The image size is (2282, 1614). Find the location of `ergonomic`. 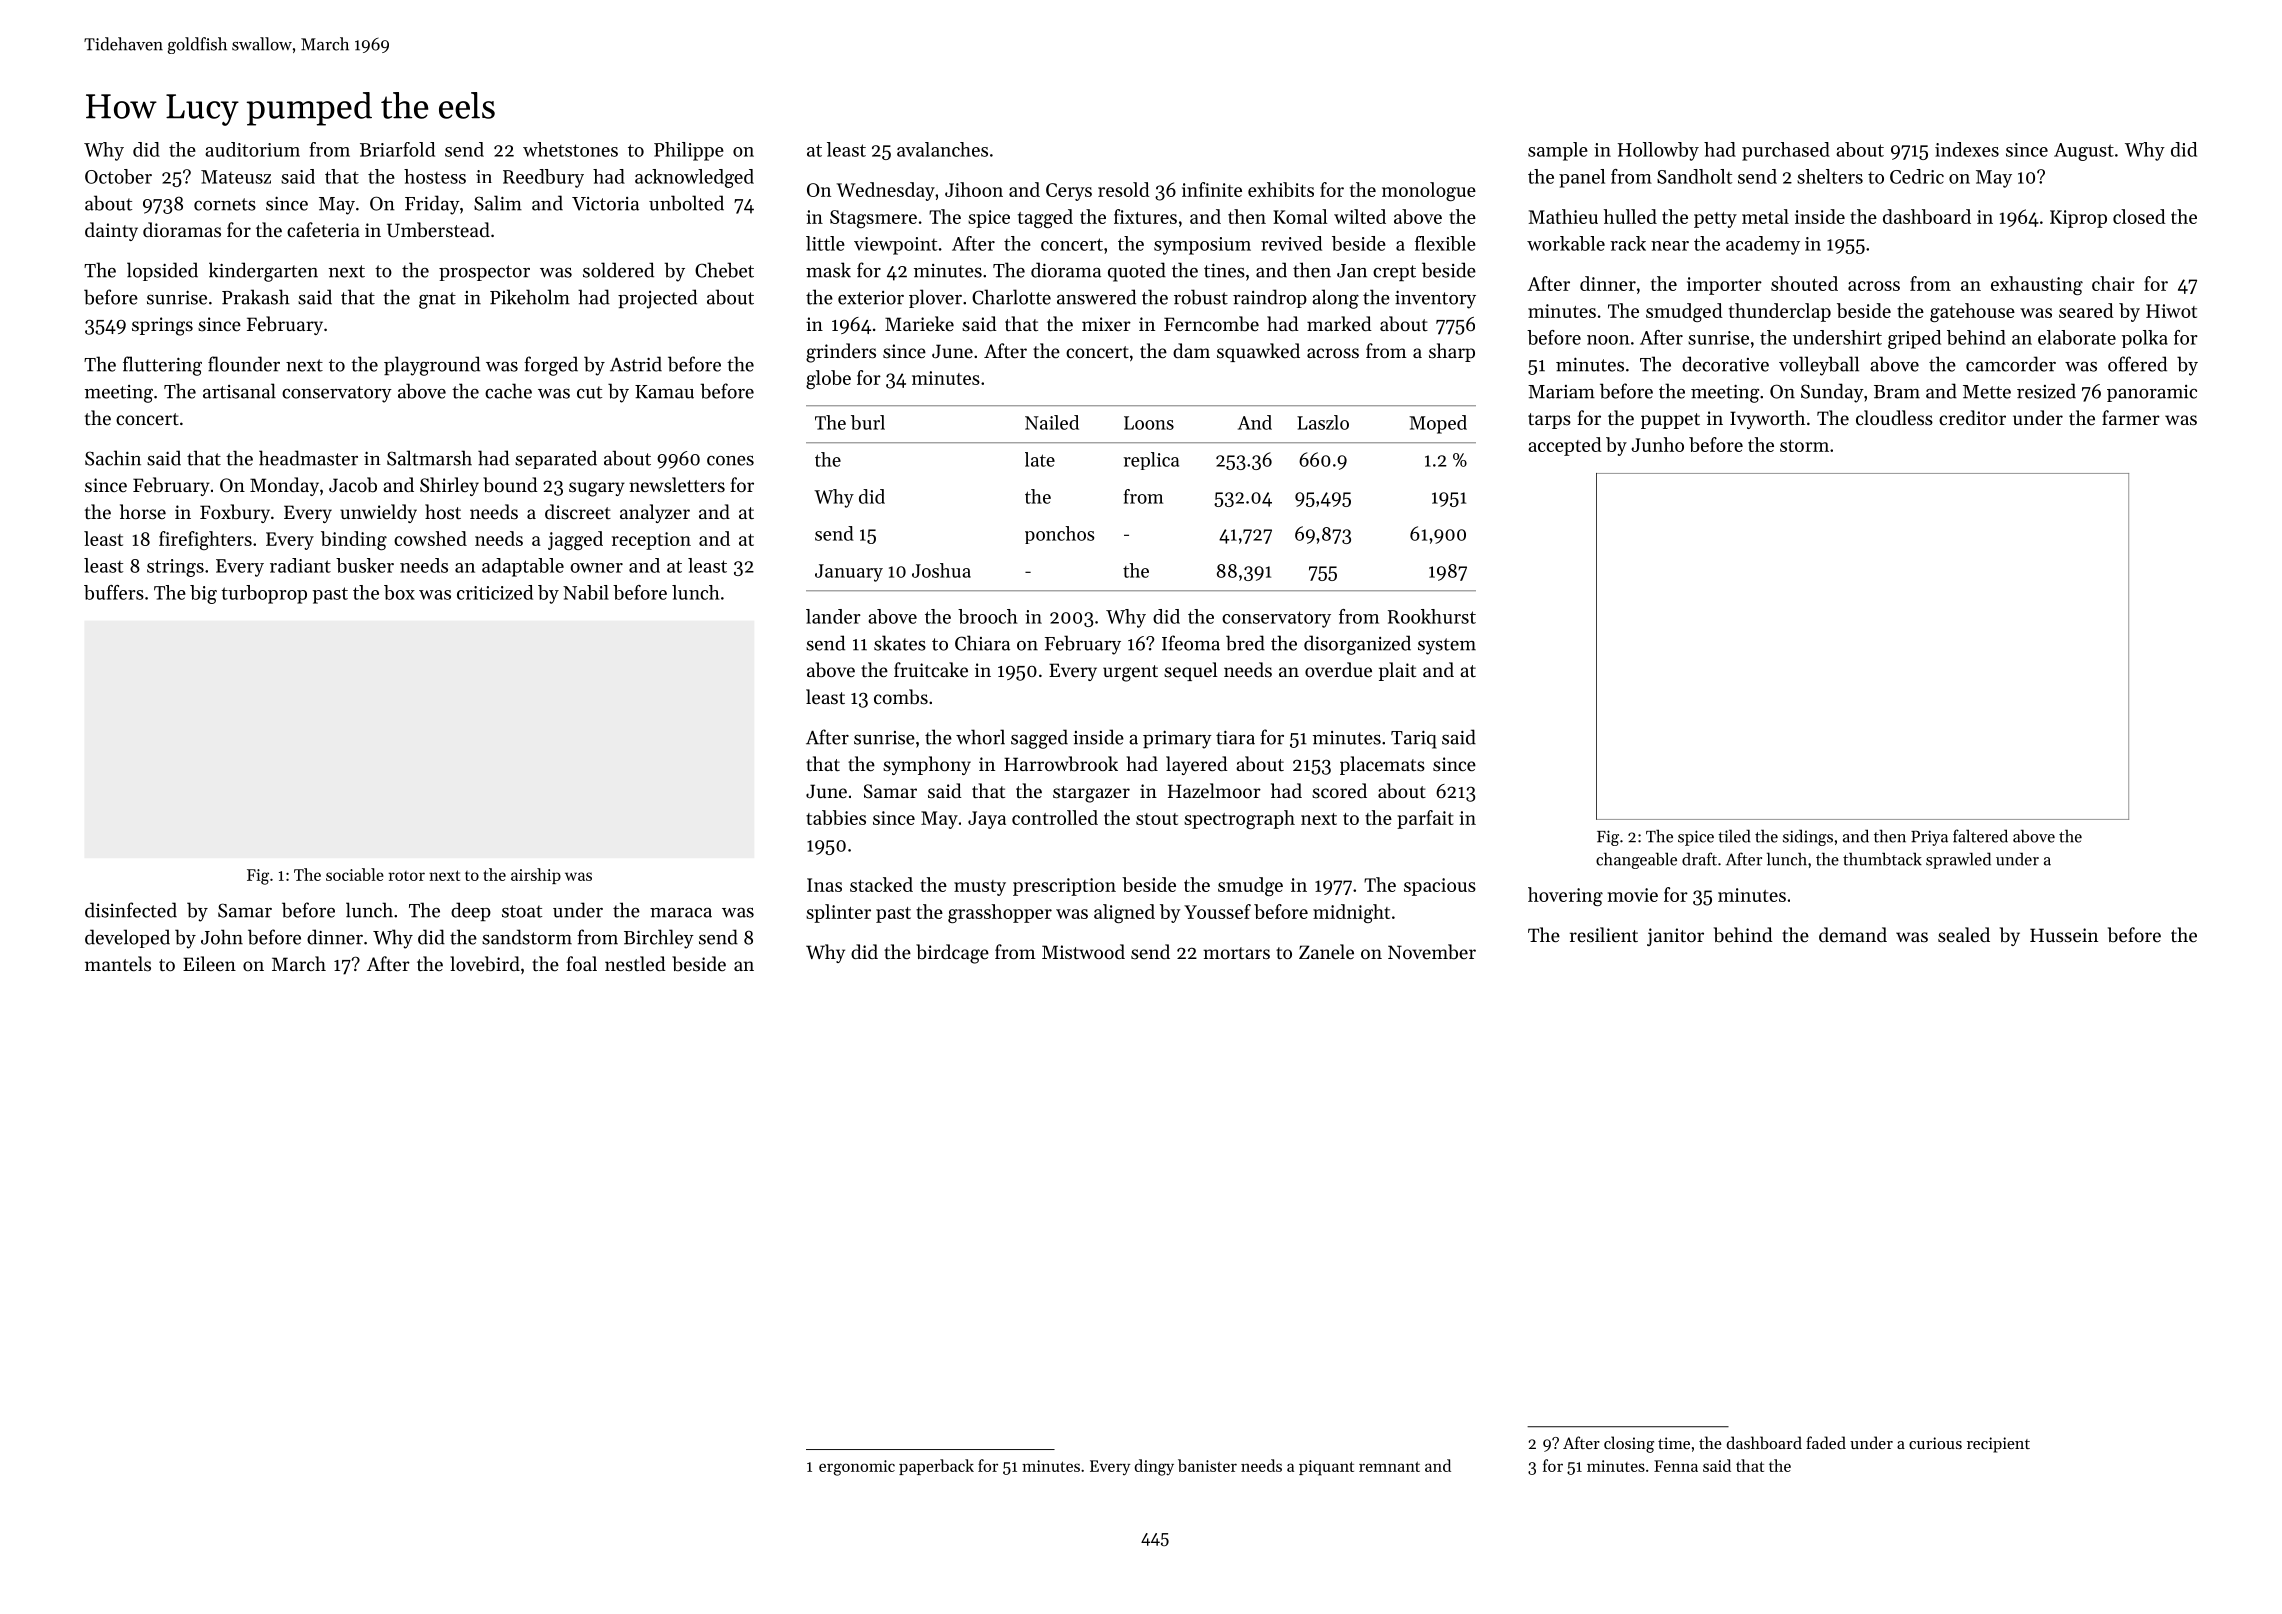

ergonomic is located at coordinates (857, 1468).
